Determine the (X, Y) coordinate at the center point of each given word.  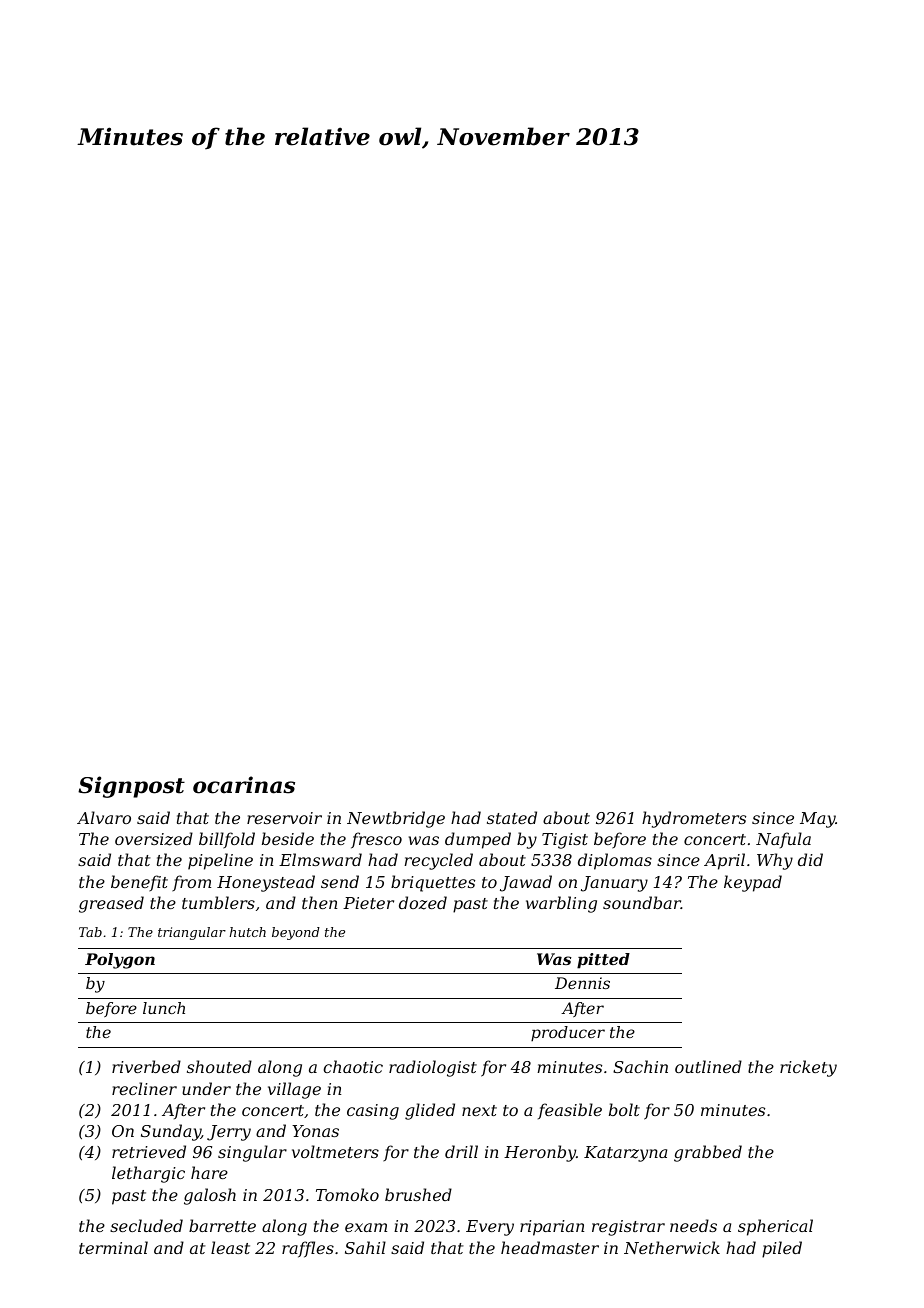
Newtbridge (396, 819)
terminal (113, 1247)
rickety (808, 1068)
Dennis (582, 983)
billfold (227, 840)
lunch (164, 1008)
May (818, 820)
